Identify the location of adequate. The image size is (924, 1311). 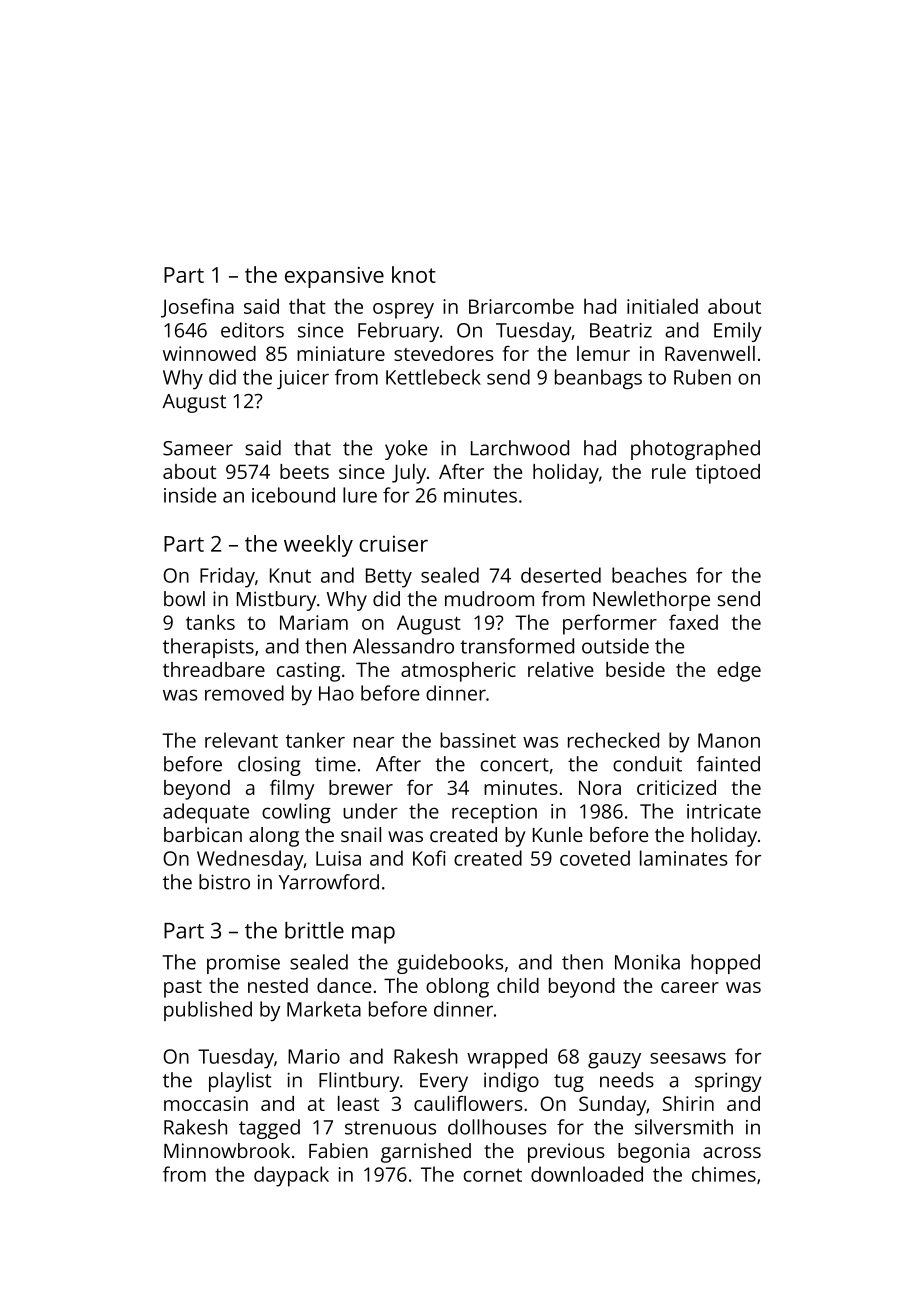
(206, 813).
